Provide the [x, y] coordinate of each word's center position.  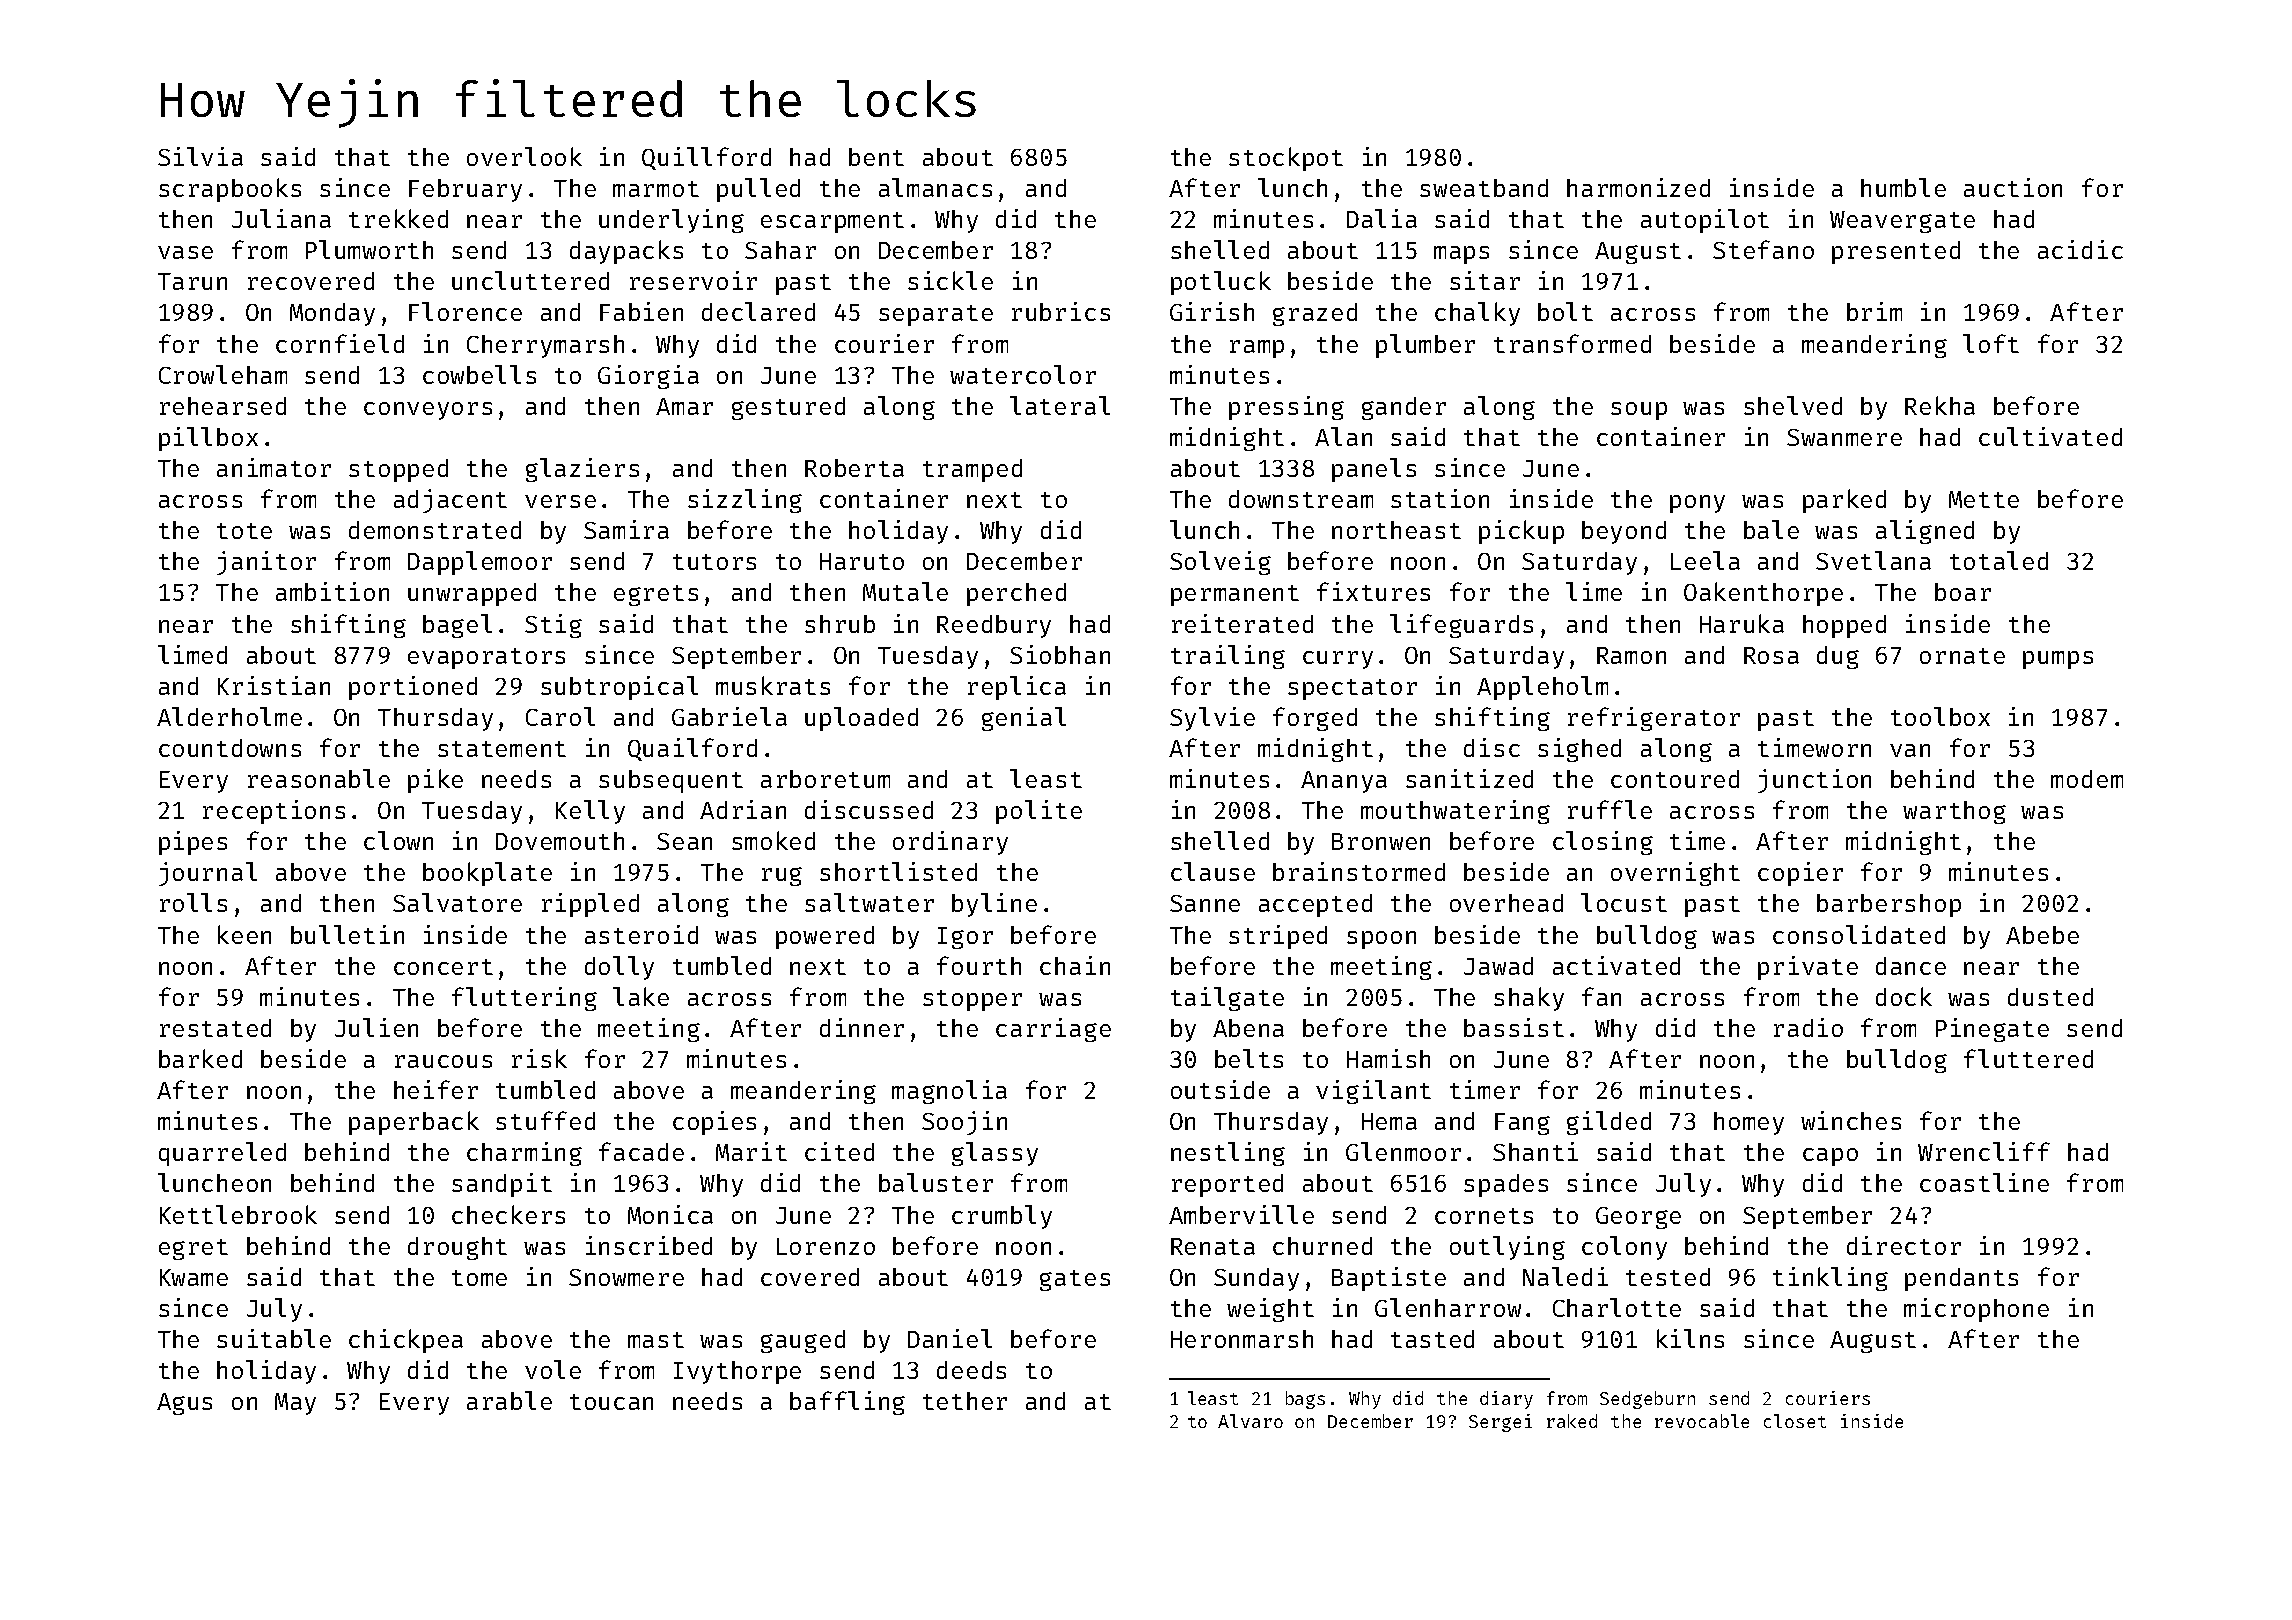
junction [1814, 781]
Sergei [1500, 1423]
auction [2013, 187]
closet [1795, 1421]
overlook [524, 156]
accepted [1315, 905]
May [295, 1404]
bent [876, 157]
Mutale [905, 591]
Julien [376, 1027]
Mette [1984, 499]
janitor [266, 563]
